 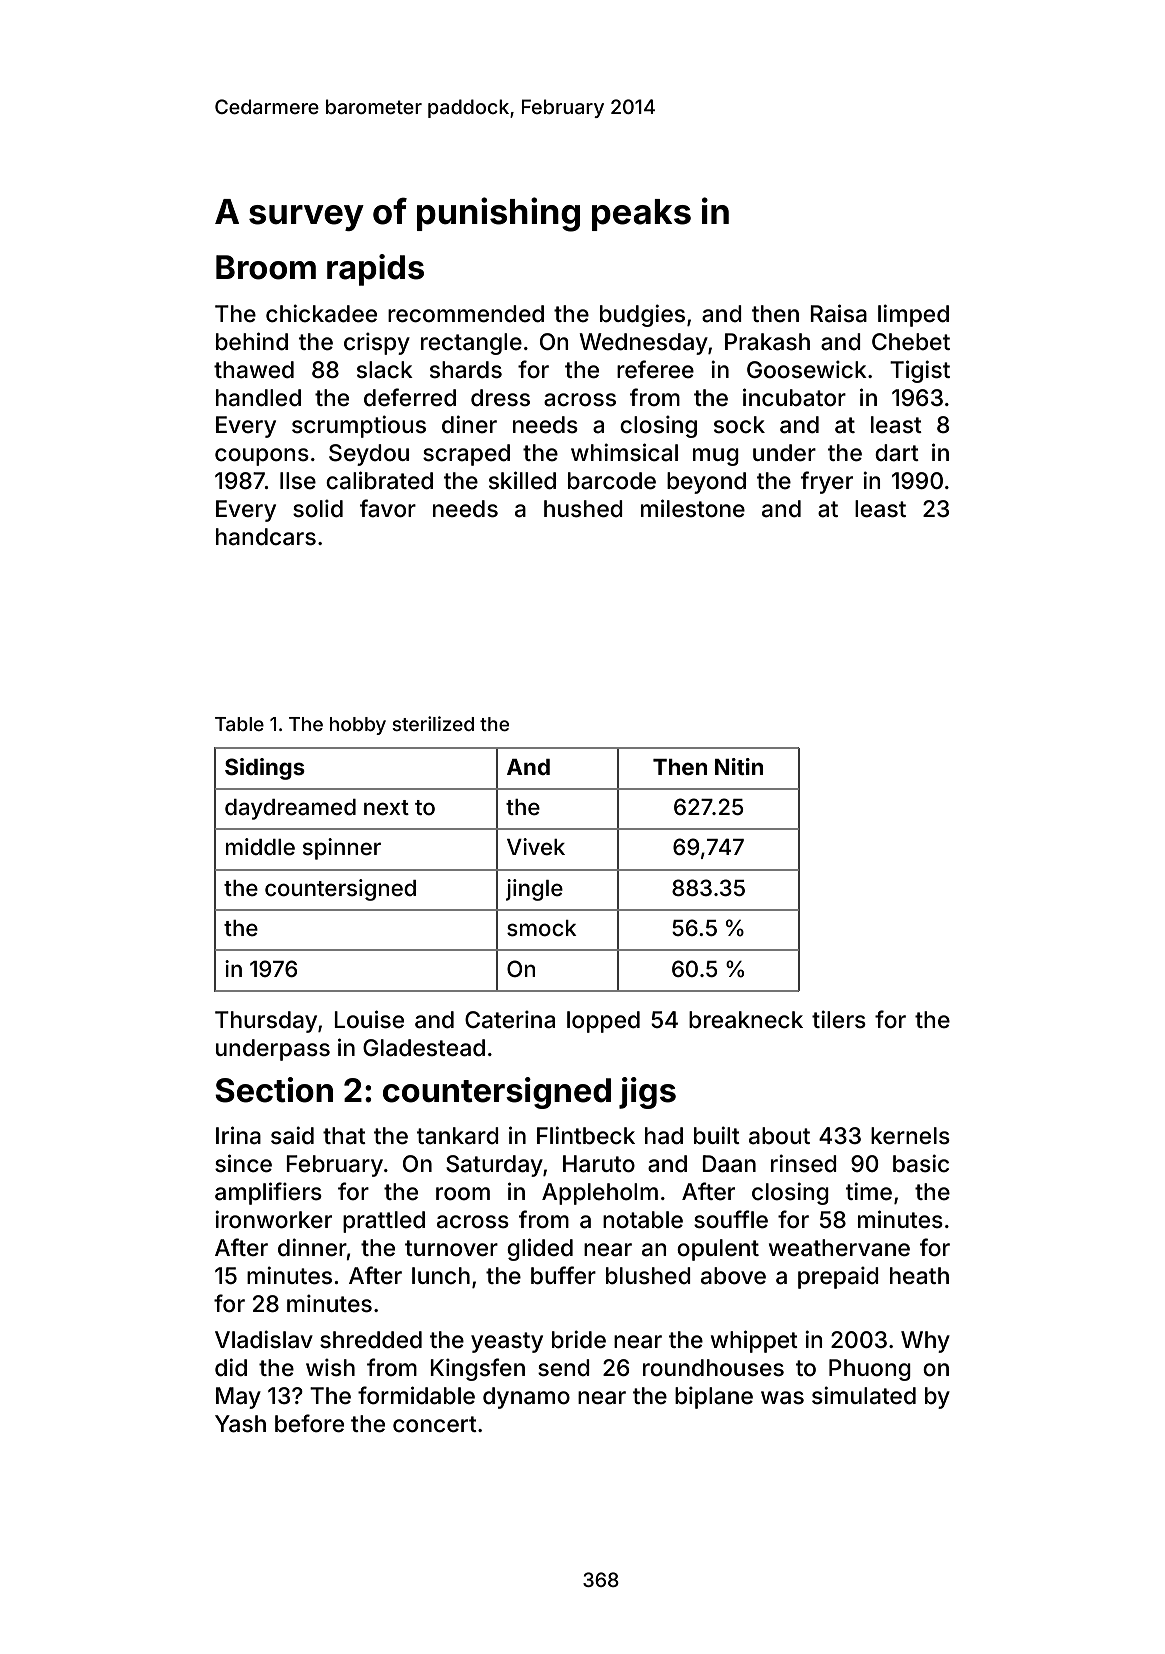 I want to click on middle, so click(x=260, y=847).
